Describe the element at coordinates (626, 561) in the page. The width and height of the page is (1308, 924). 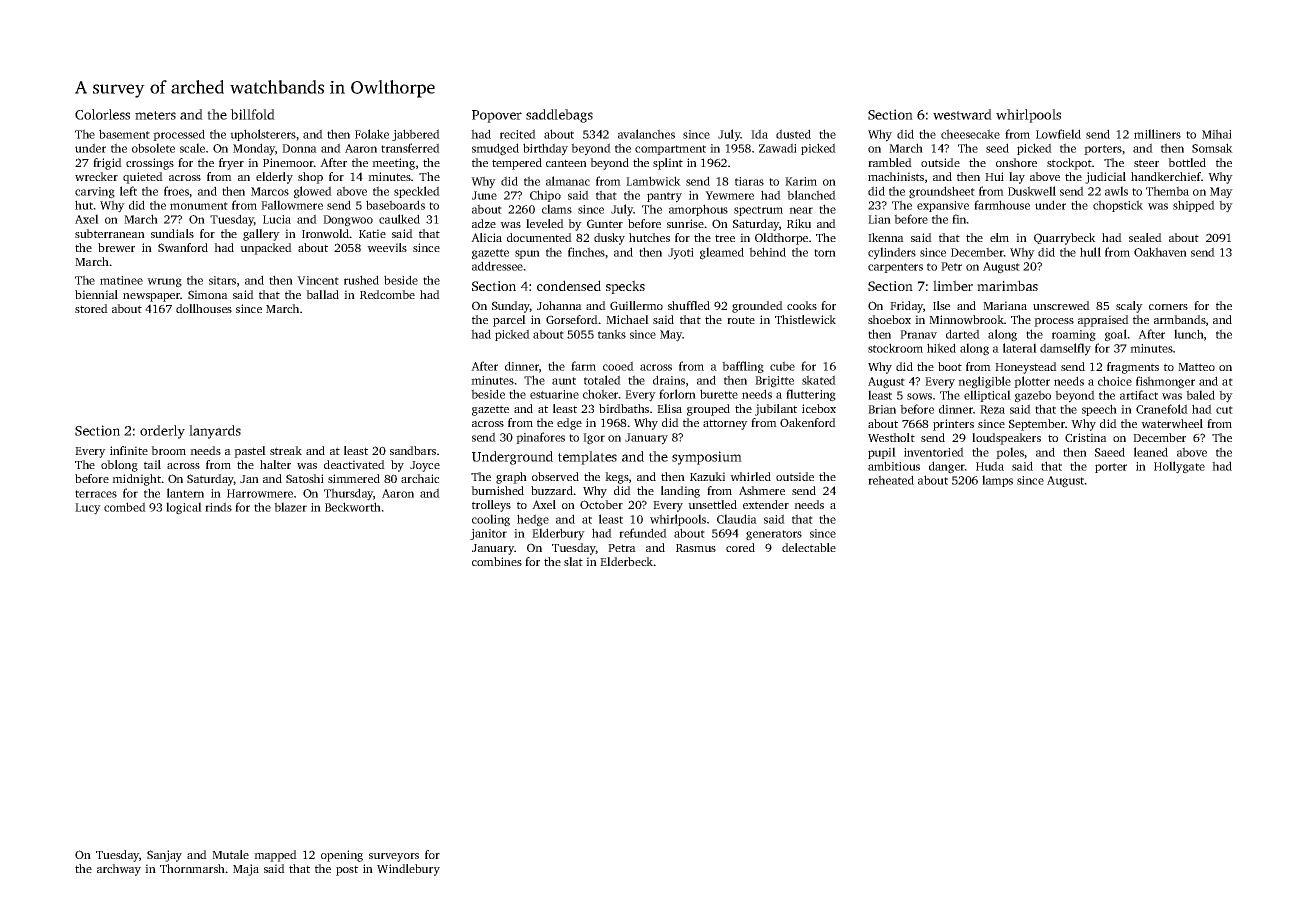
I see `Elderbeck` at that location.
